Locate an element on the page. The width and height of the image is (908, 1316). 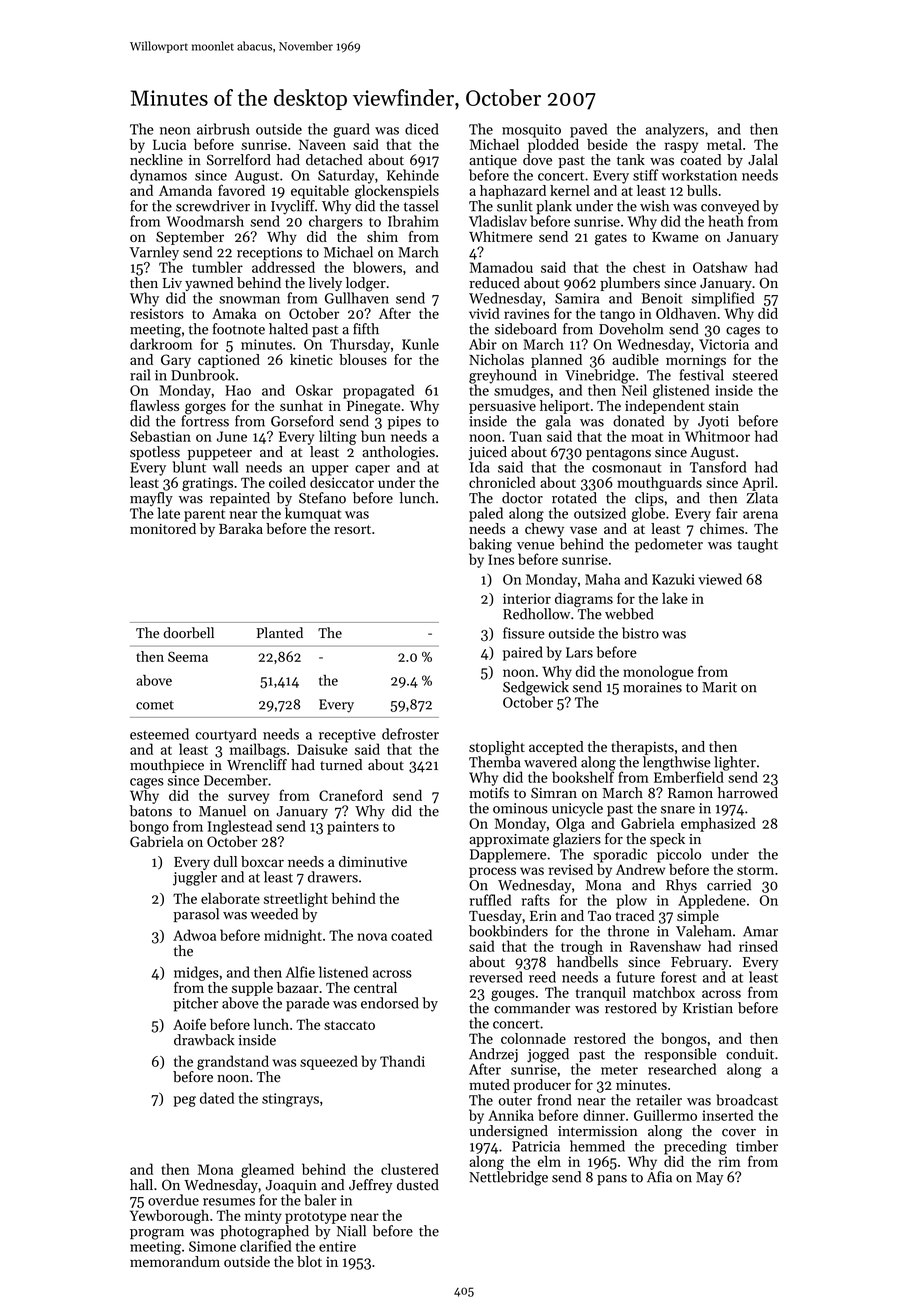
Lars is located at coordinates (579, 652).
